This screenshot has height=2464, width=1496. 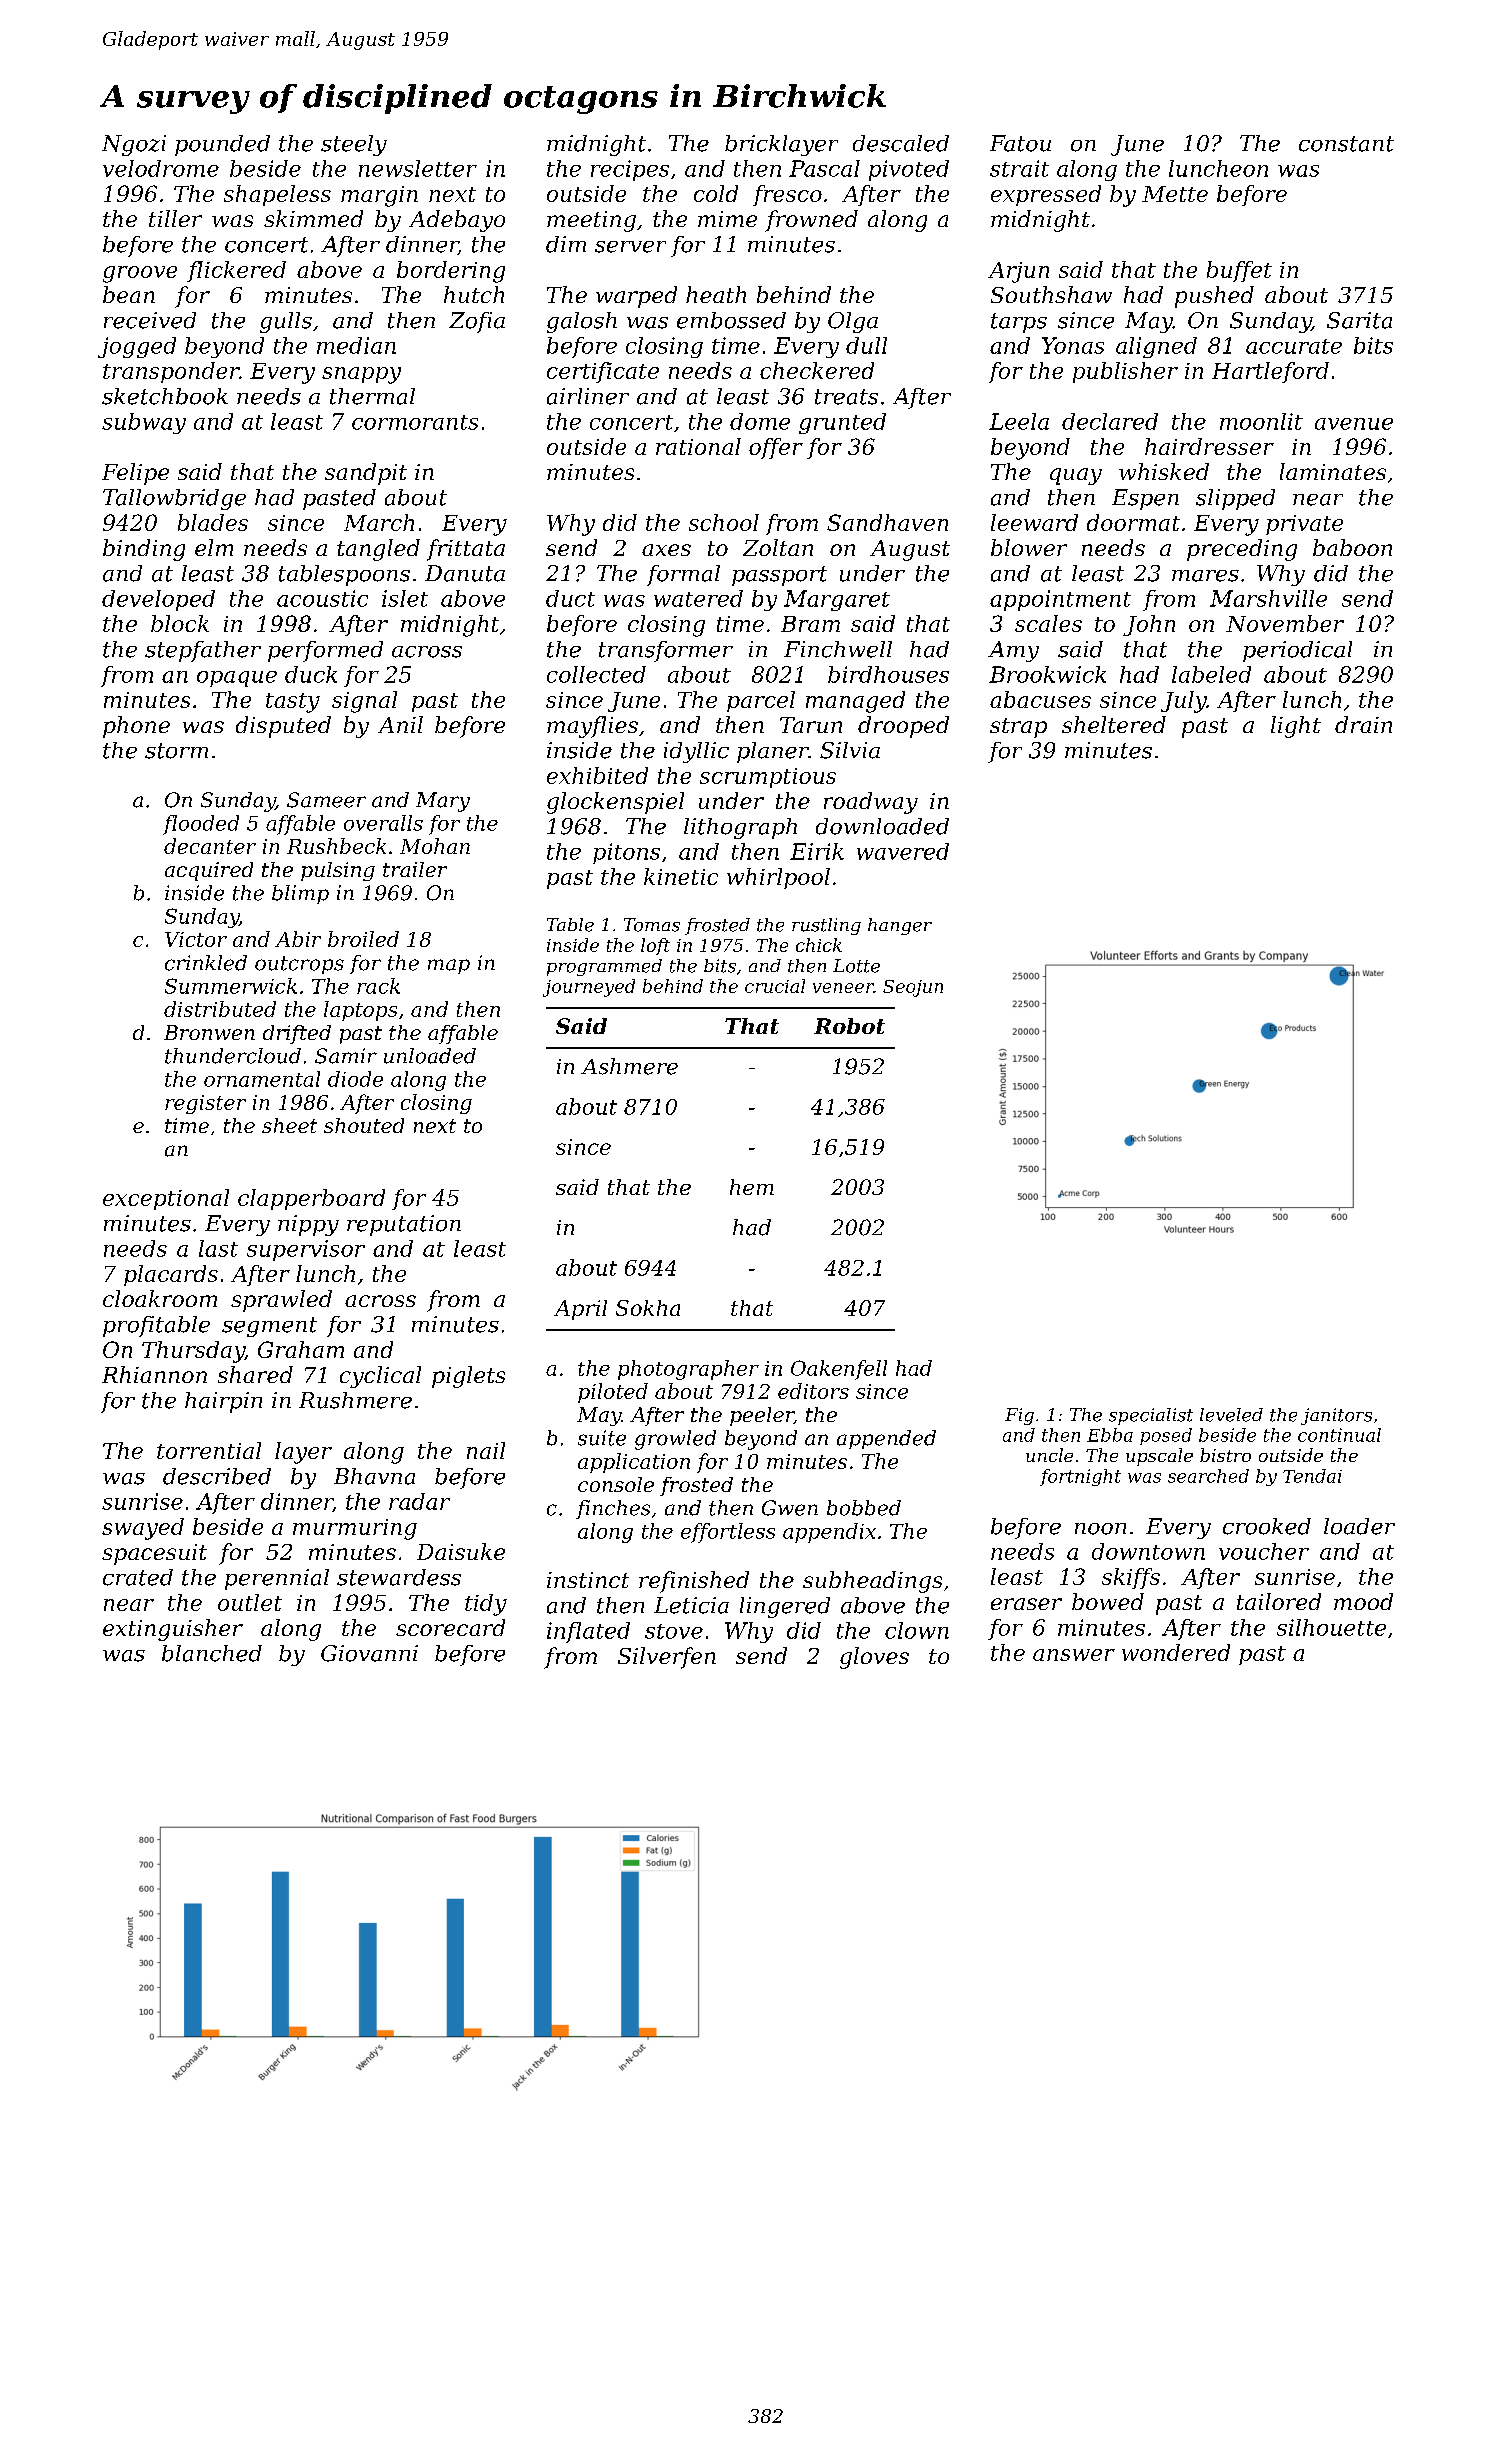 I want to click on steely, so click(x=354, y=145).
